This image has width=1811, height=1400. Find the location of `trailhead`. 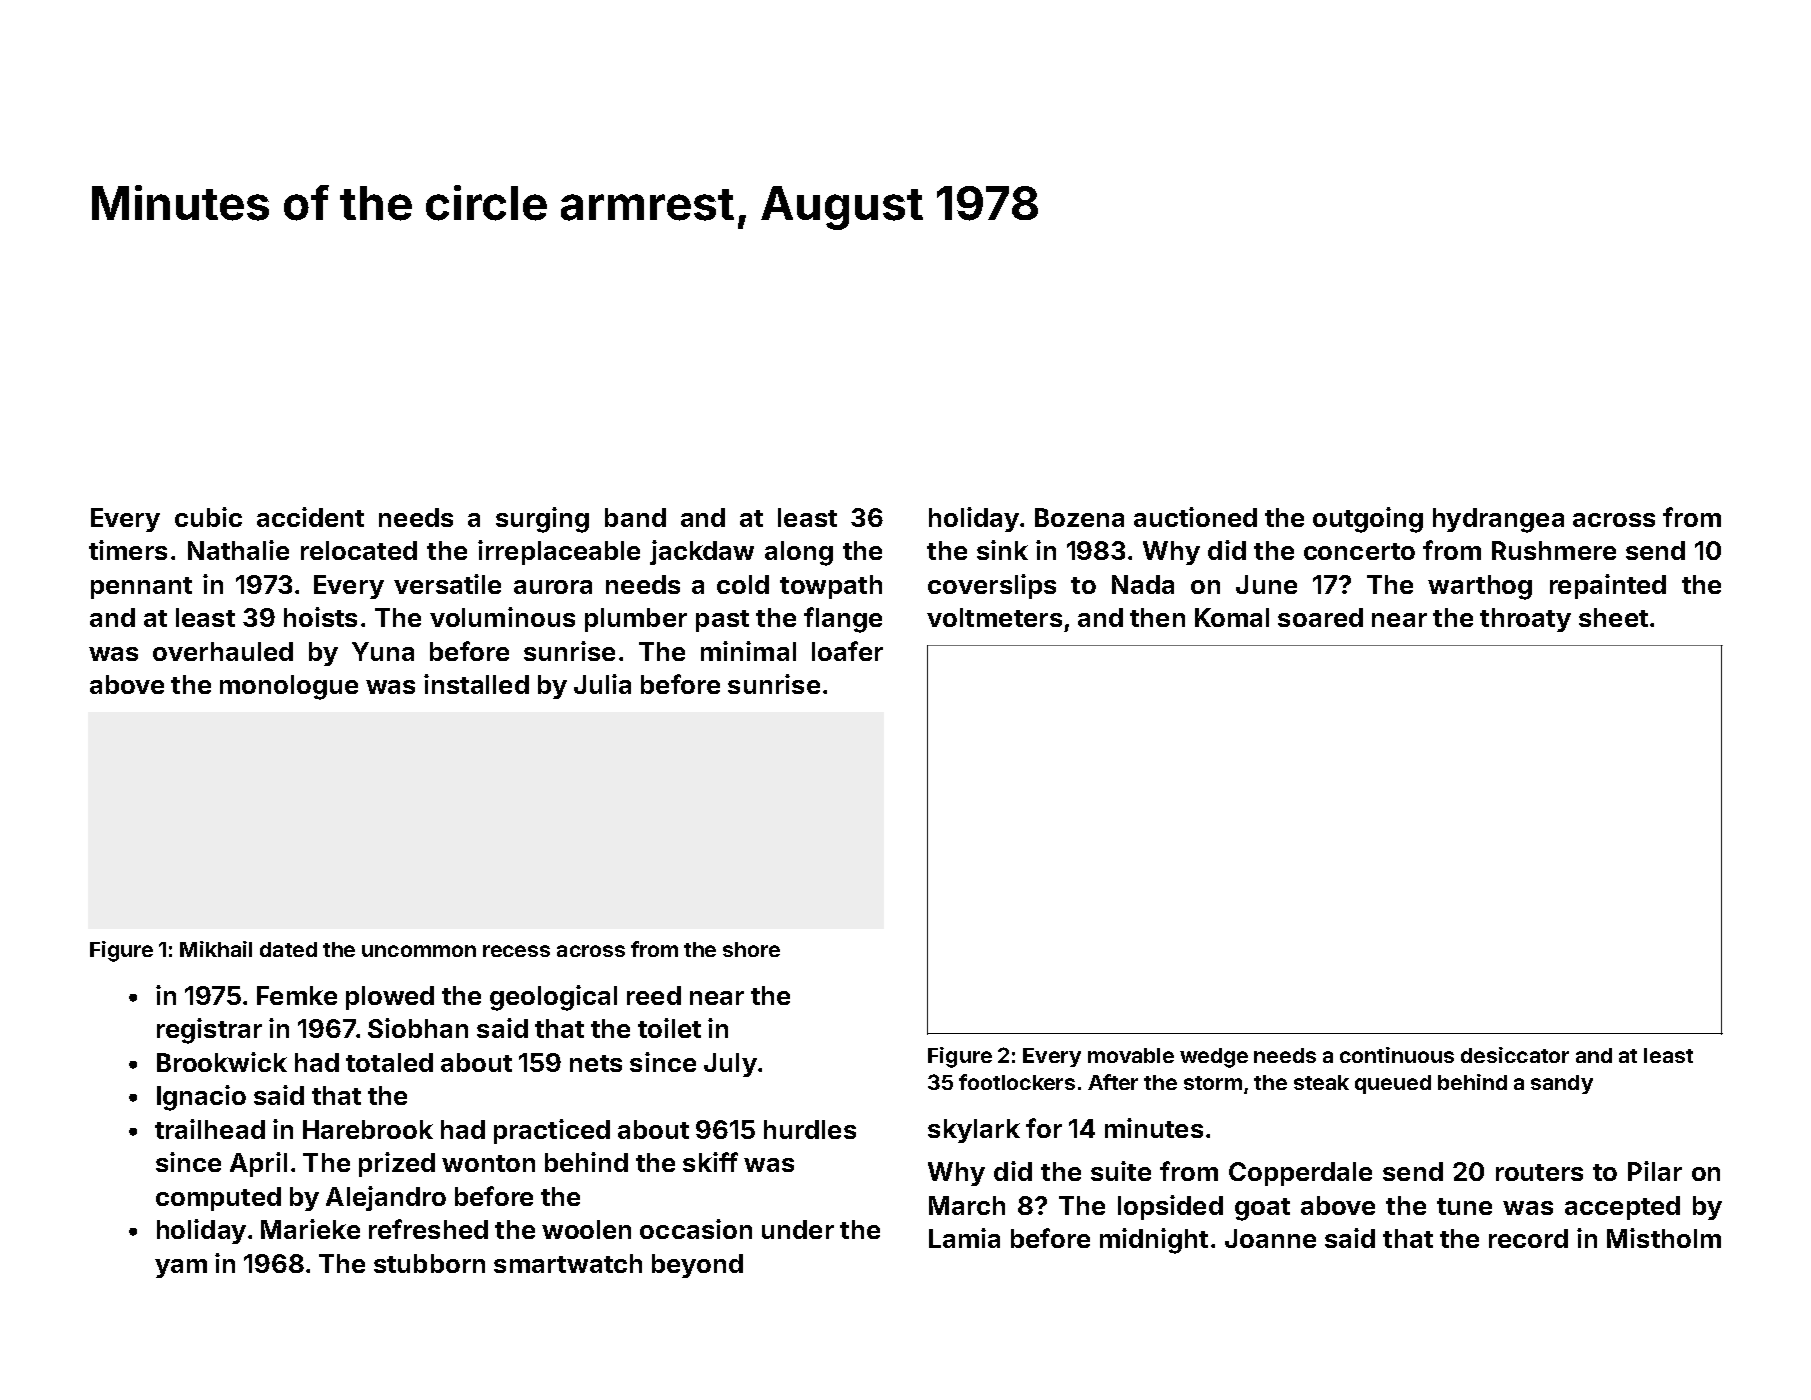

trailhead is located at coordinates (210, 1129).
